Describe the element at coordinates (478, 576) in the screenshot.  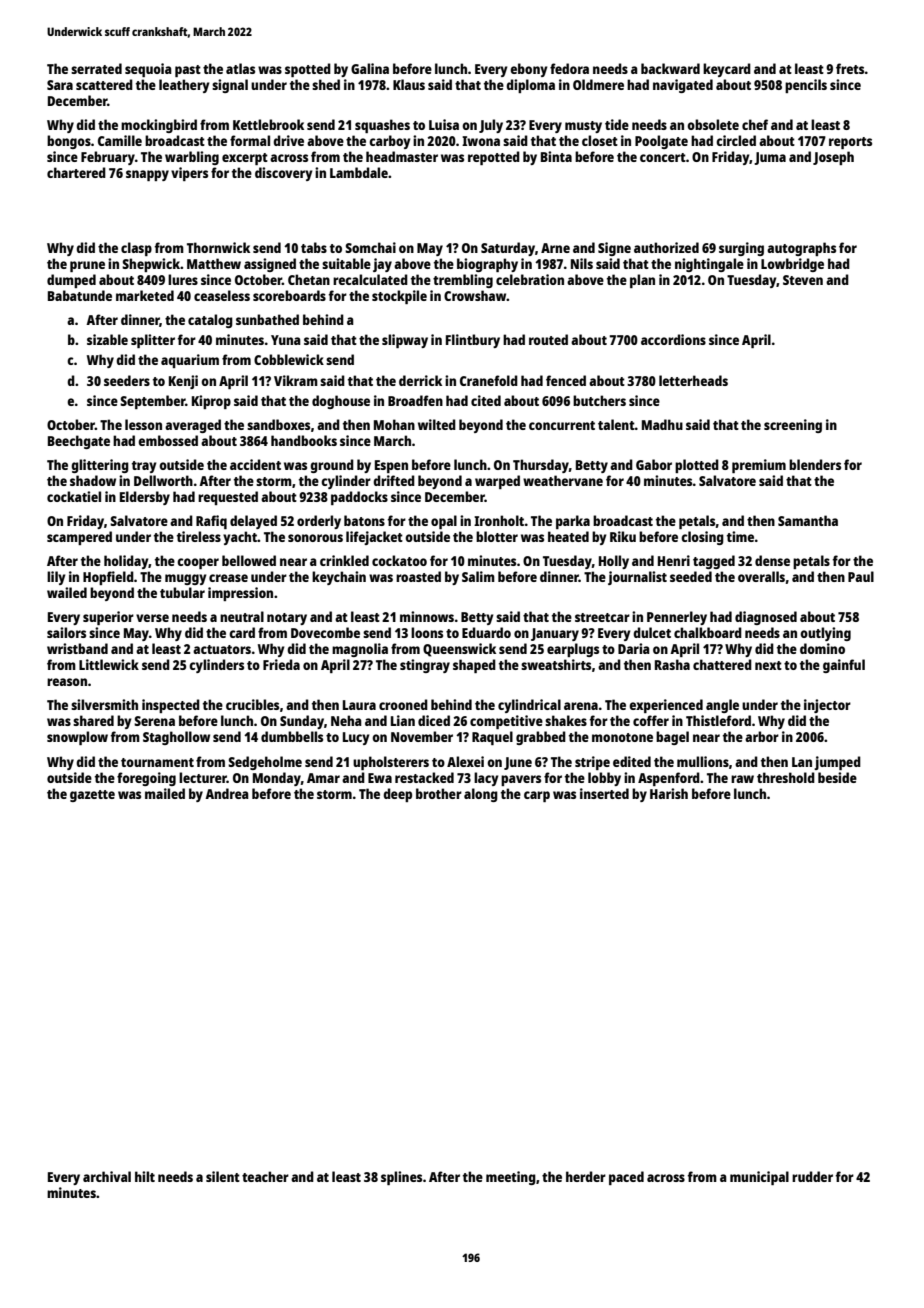
I see `Salim` at that location.
